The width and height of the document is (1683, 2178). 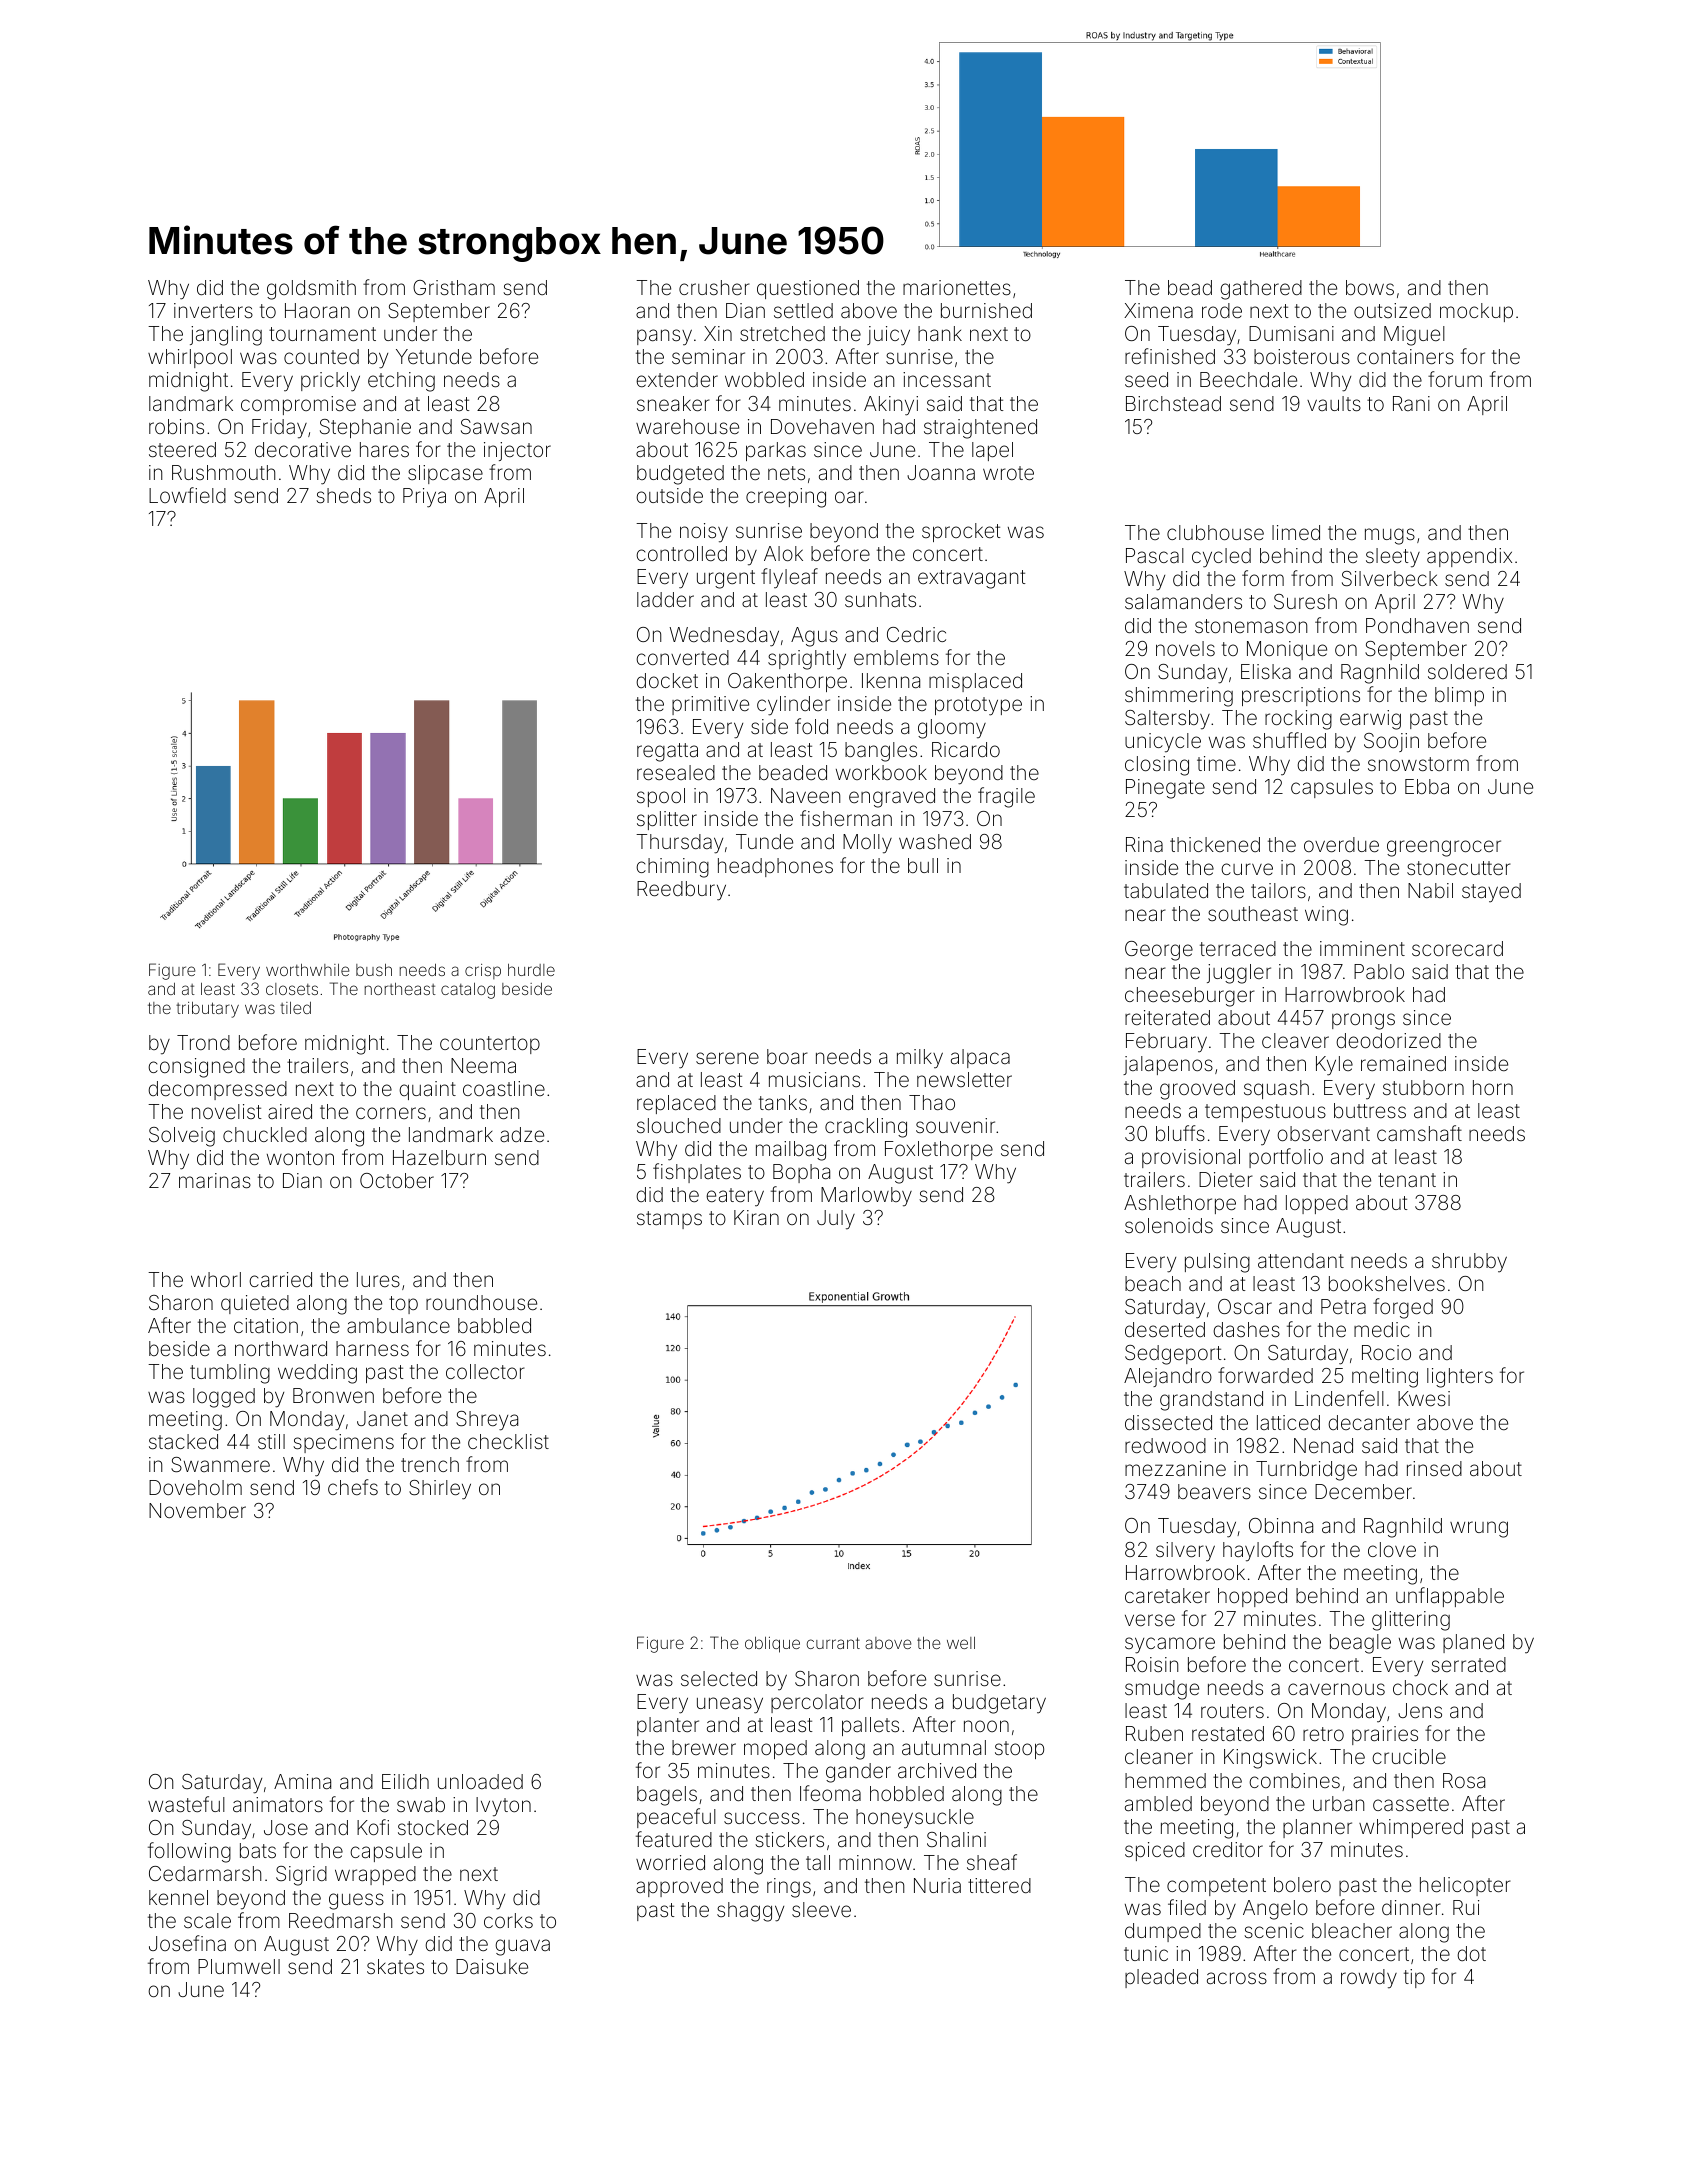 What do you see at coordinates (704, 1747) in the document?
I see `brewer` at bounding box center [704, 1747].
